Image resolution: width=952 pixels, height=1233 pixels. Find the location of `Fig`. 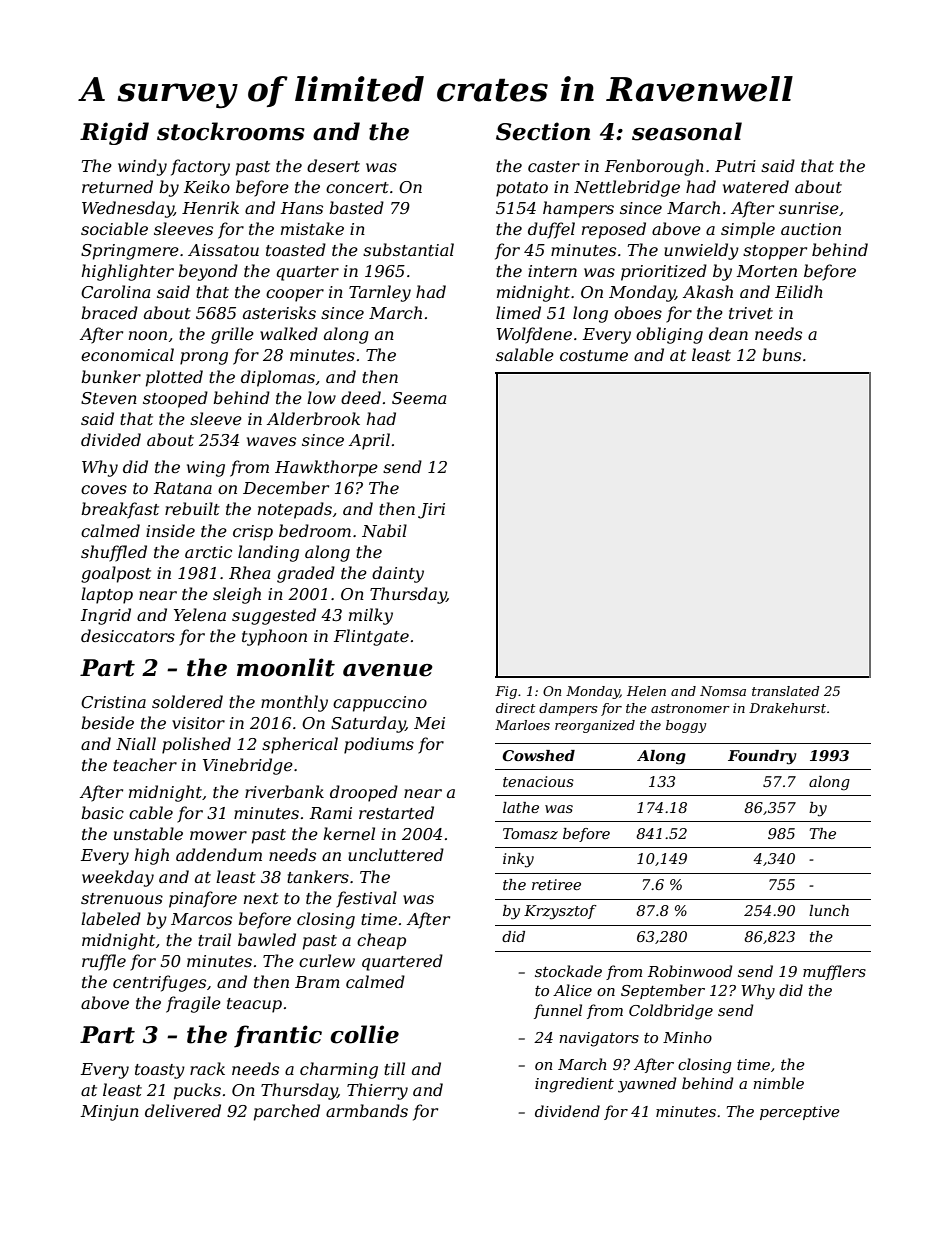

Fig is located at coordinates (506, 692).
